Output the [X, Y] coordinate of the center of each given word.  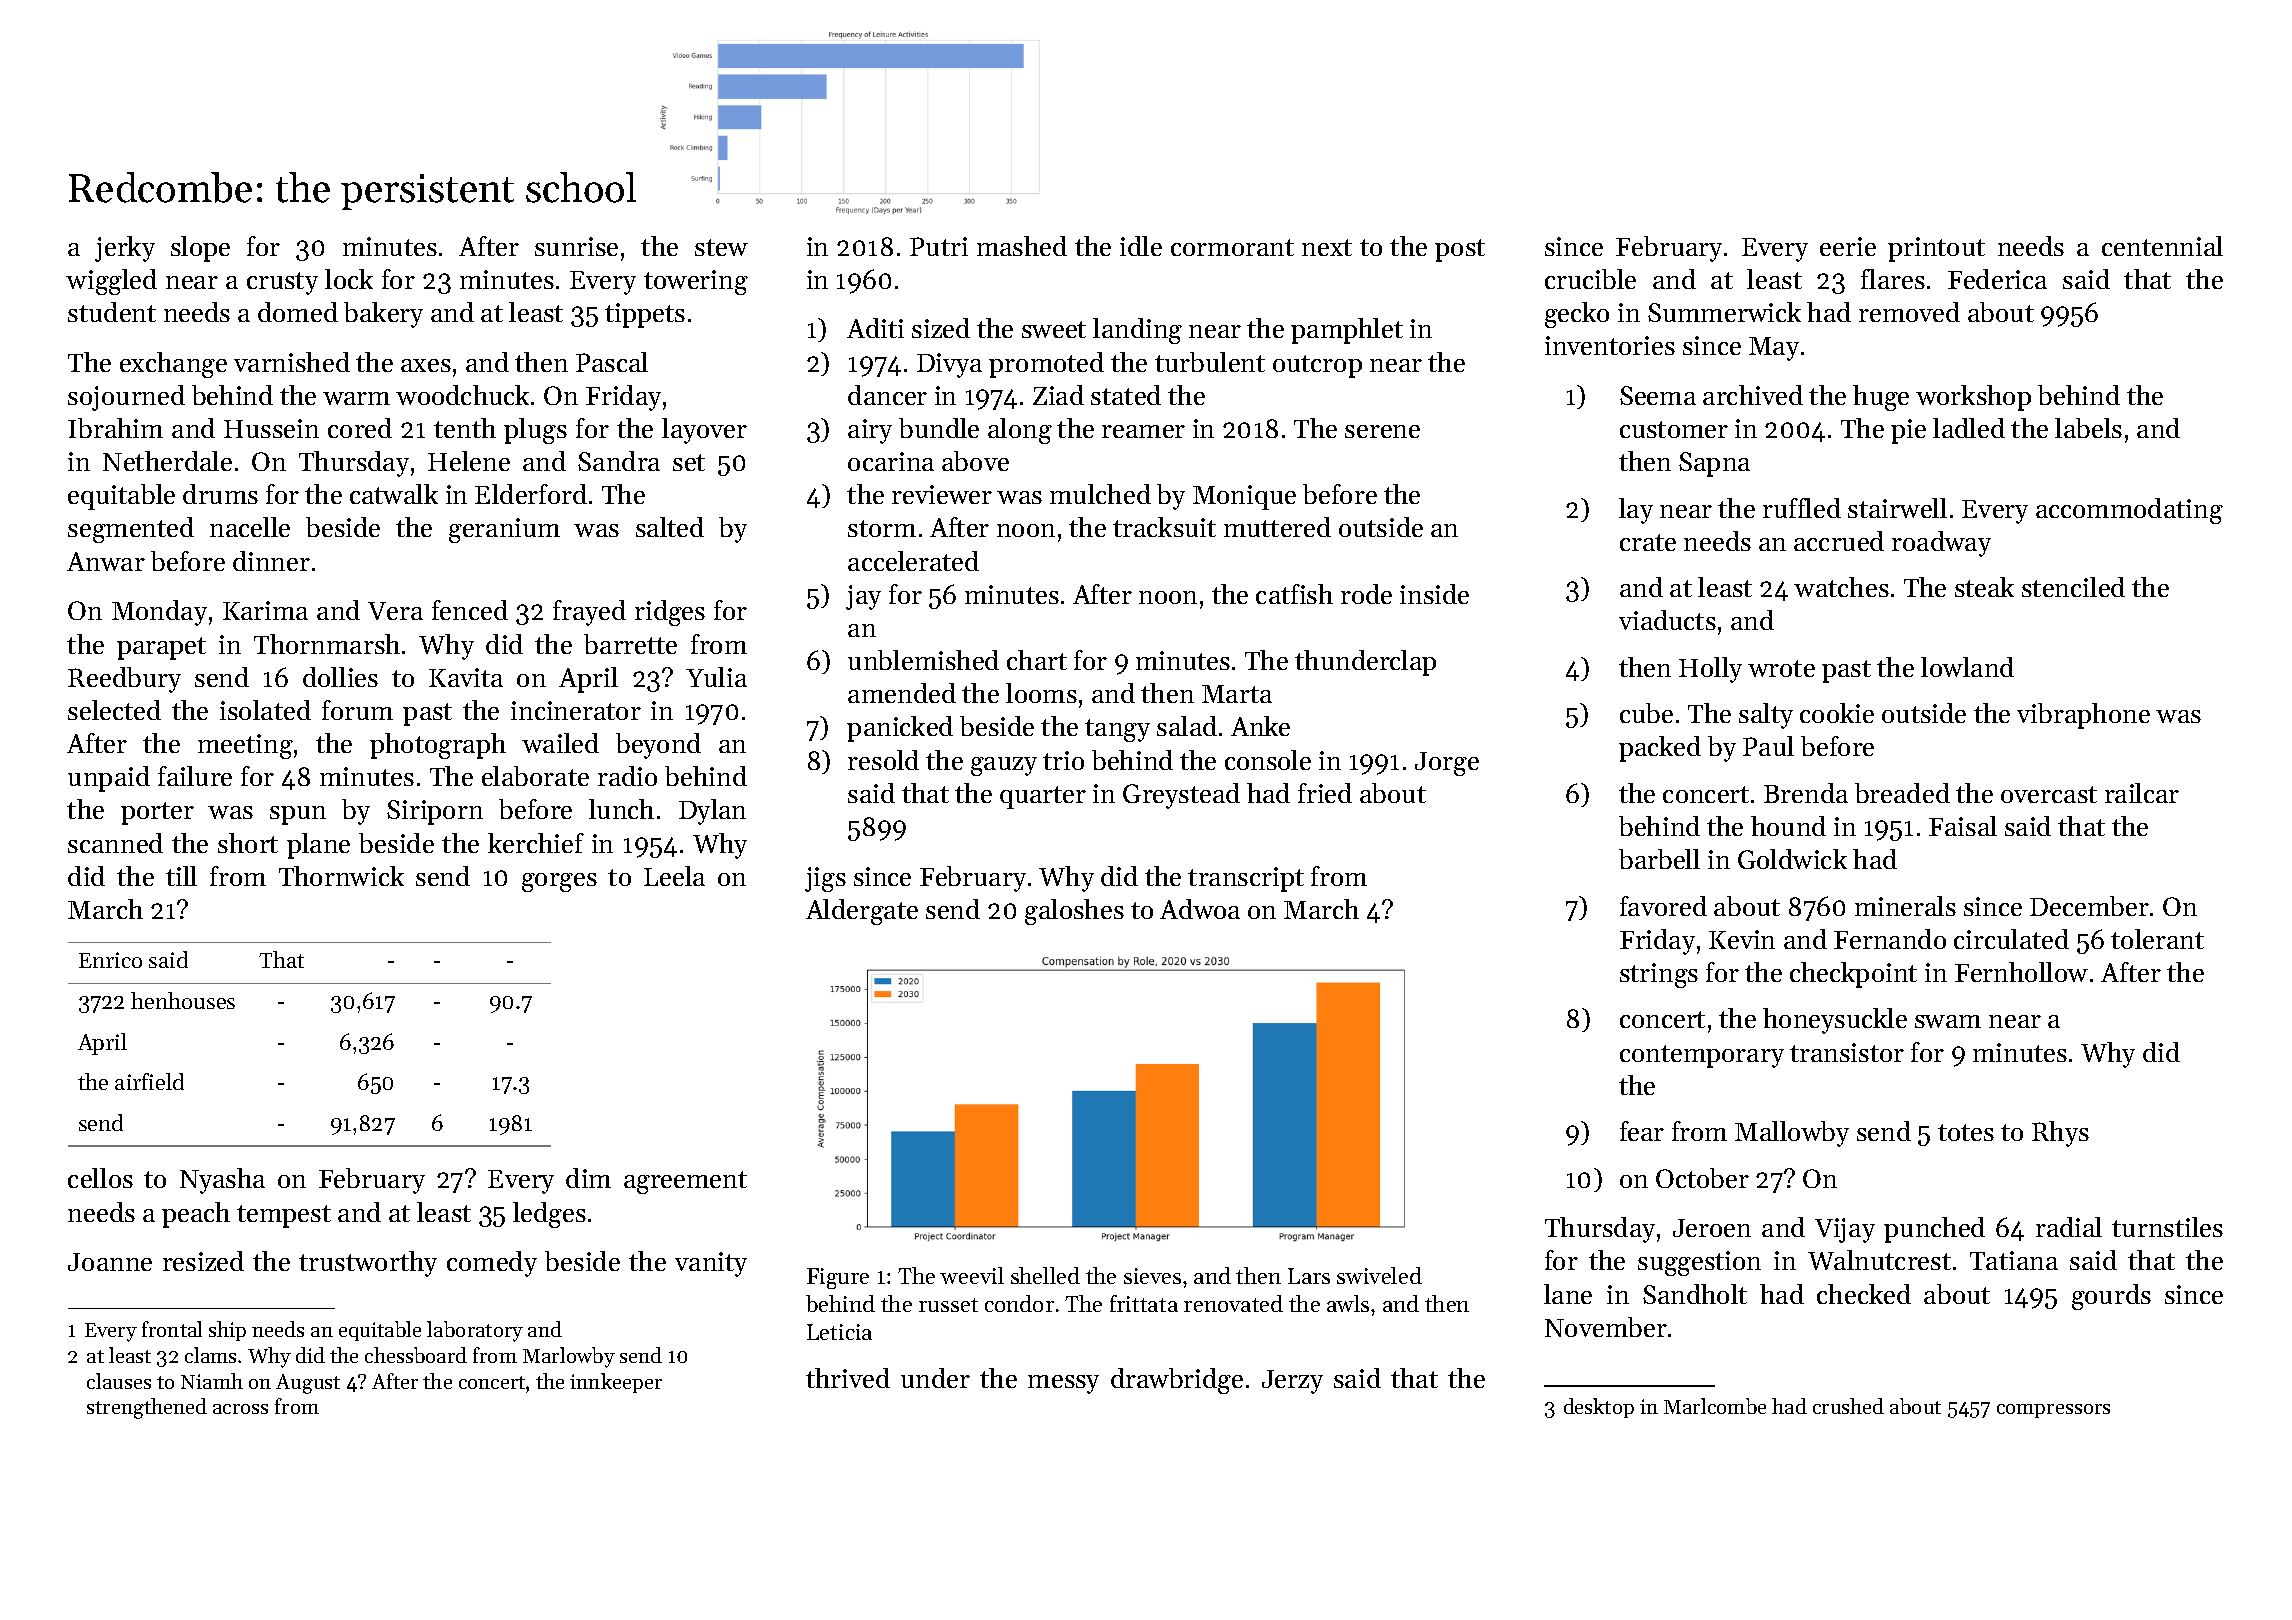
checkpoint [1853, 975]
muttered [1277, 527]
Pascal [612, 362]
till [181, 876]
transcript [1246, 879]
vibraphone [2083, 716]
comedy [492, 1264]
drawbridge [1177, 1381]
